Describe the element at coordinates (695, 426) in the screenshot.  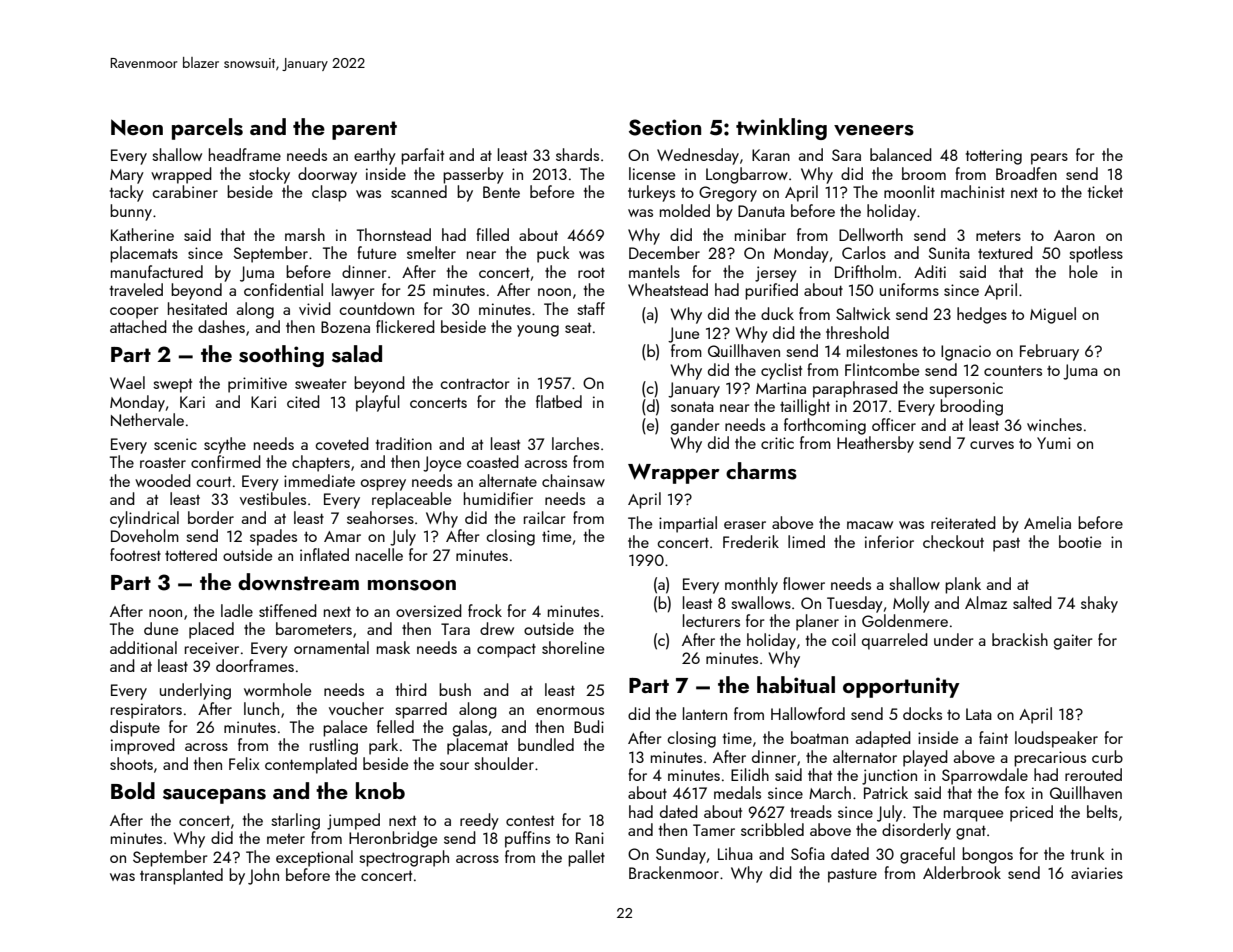
I see `gander` at that location.
